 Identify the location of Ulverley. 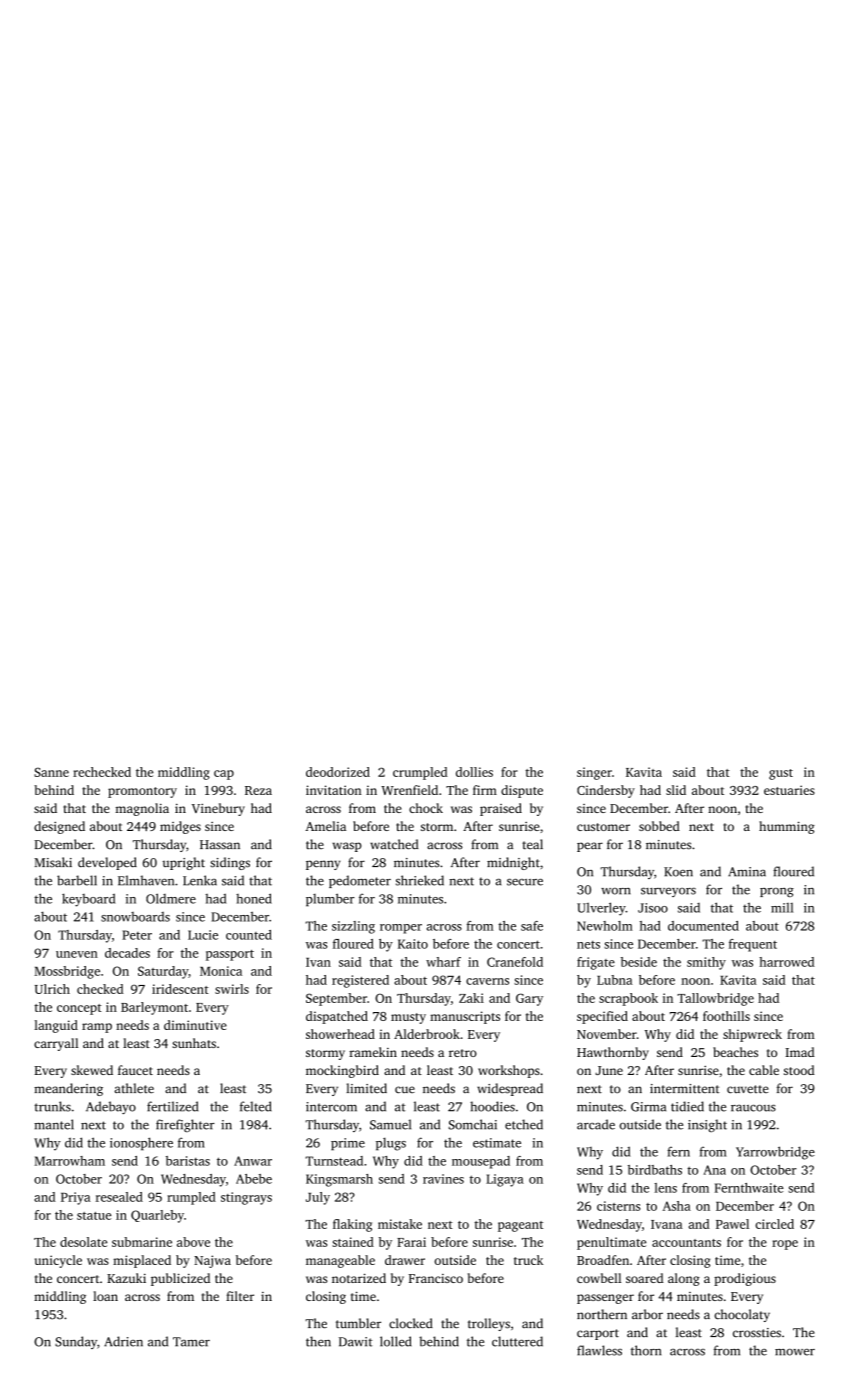
(601, 909).
